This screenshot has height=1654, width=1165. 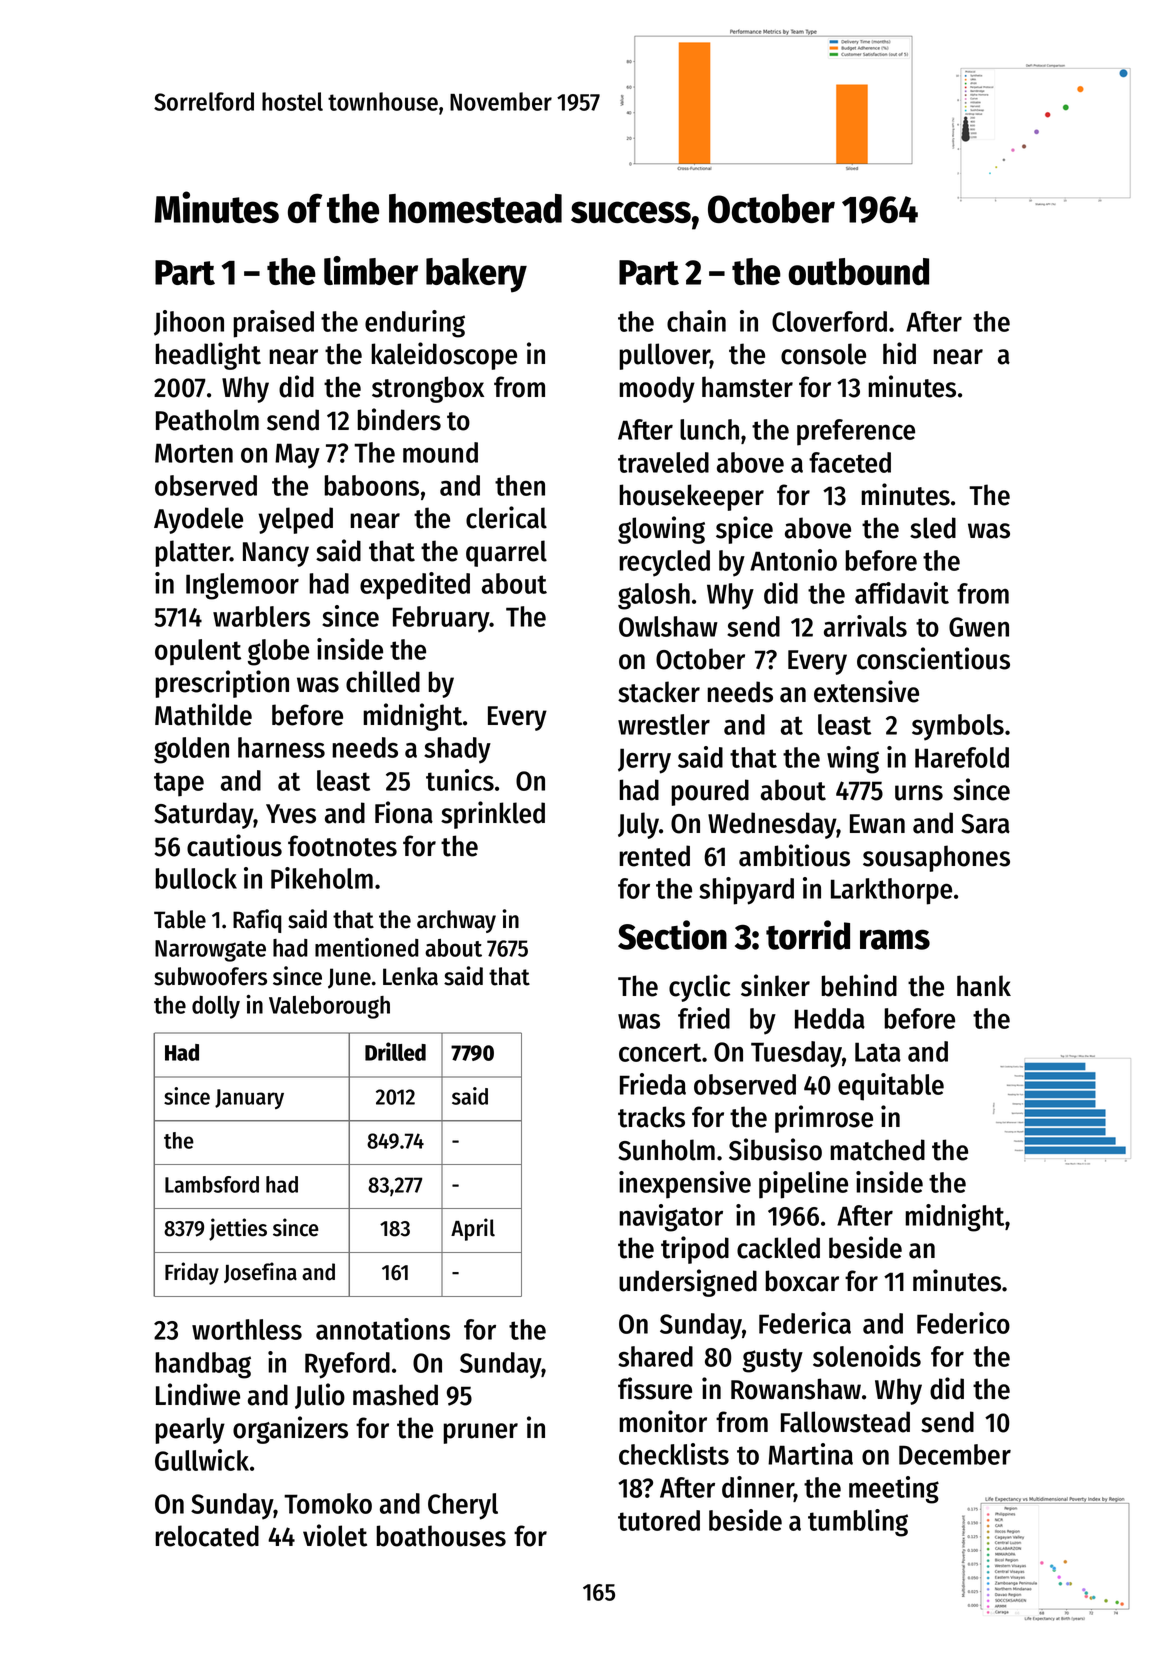 I want to click on mound, so click(x=440, y=452).
